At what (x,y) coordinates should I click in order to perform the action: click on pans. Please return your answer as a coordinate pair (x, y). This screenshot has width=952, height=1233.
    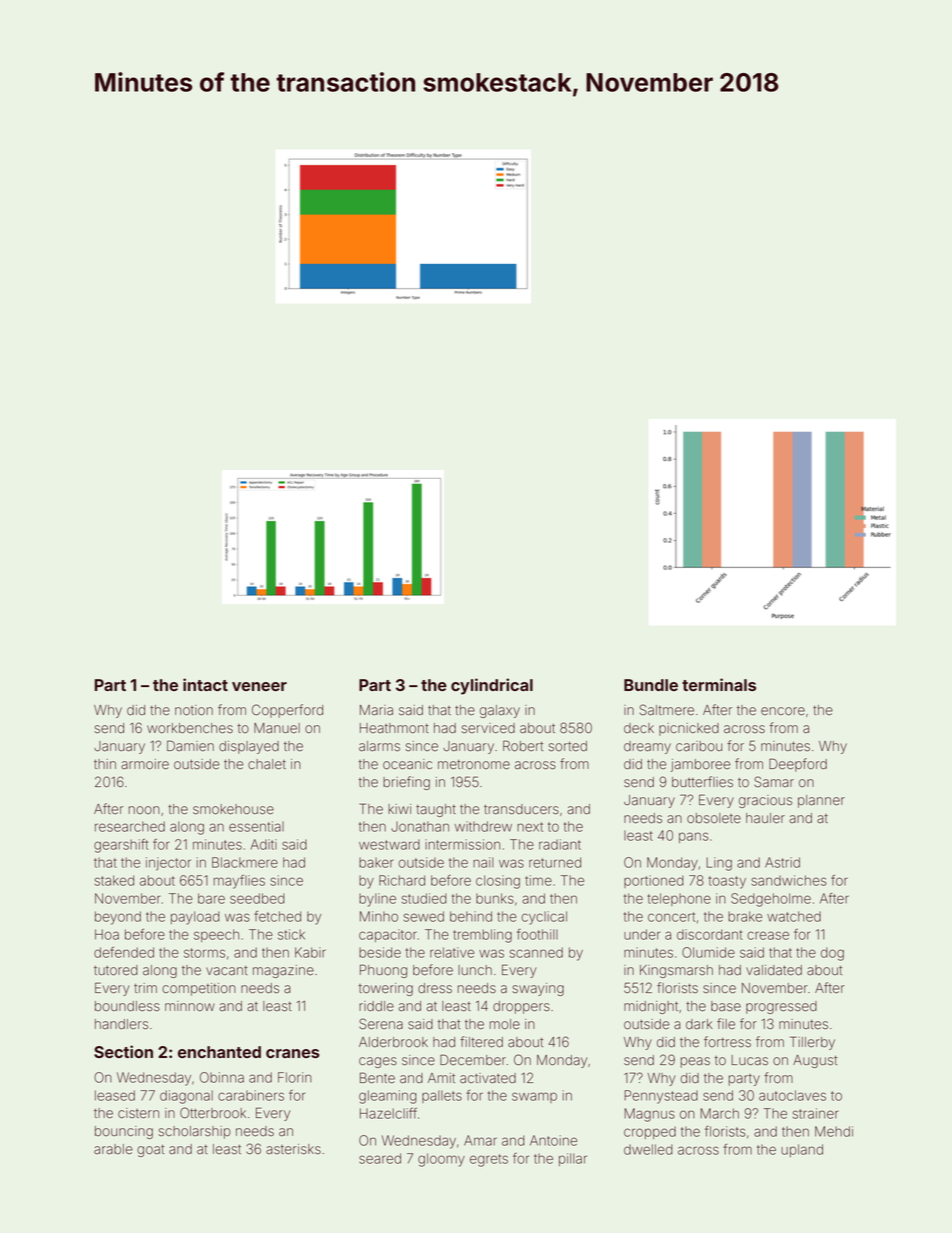
    Looking at the image, I should click on (694, 837).
